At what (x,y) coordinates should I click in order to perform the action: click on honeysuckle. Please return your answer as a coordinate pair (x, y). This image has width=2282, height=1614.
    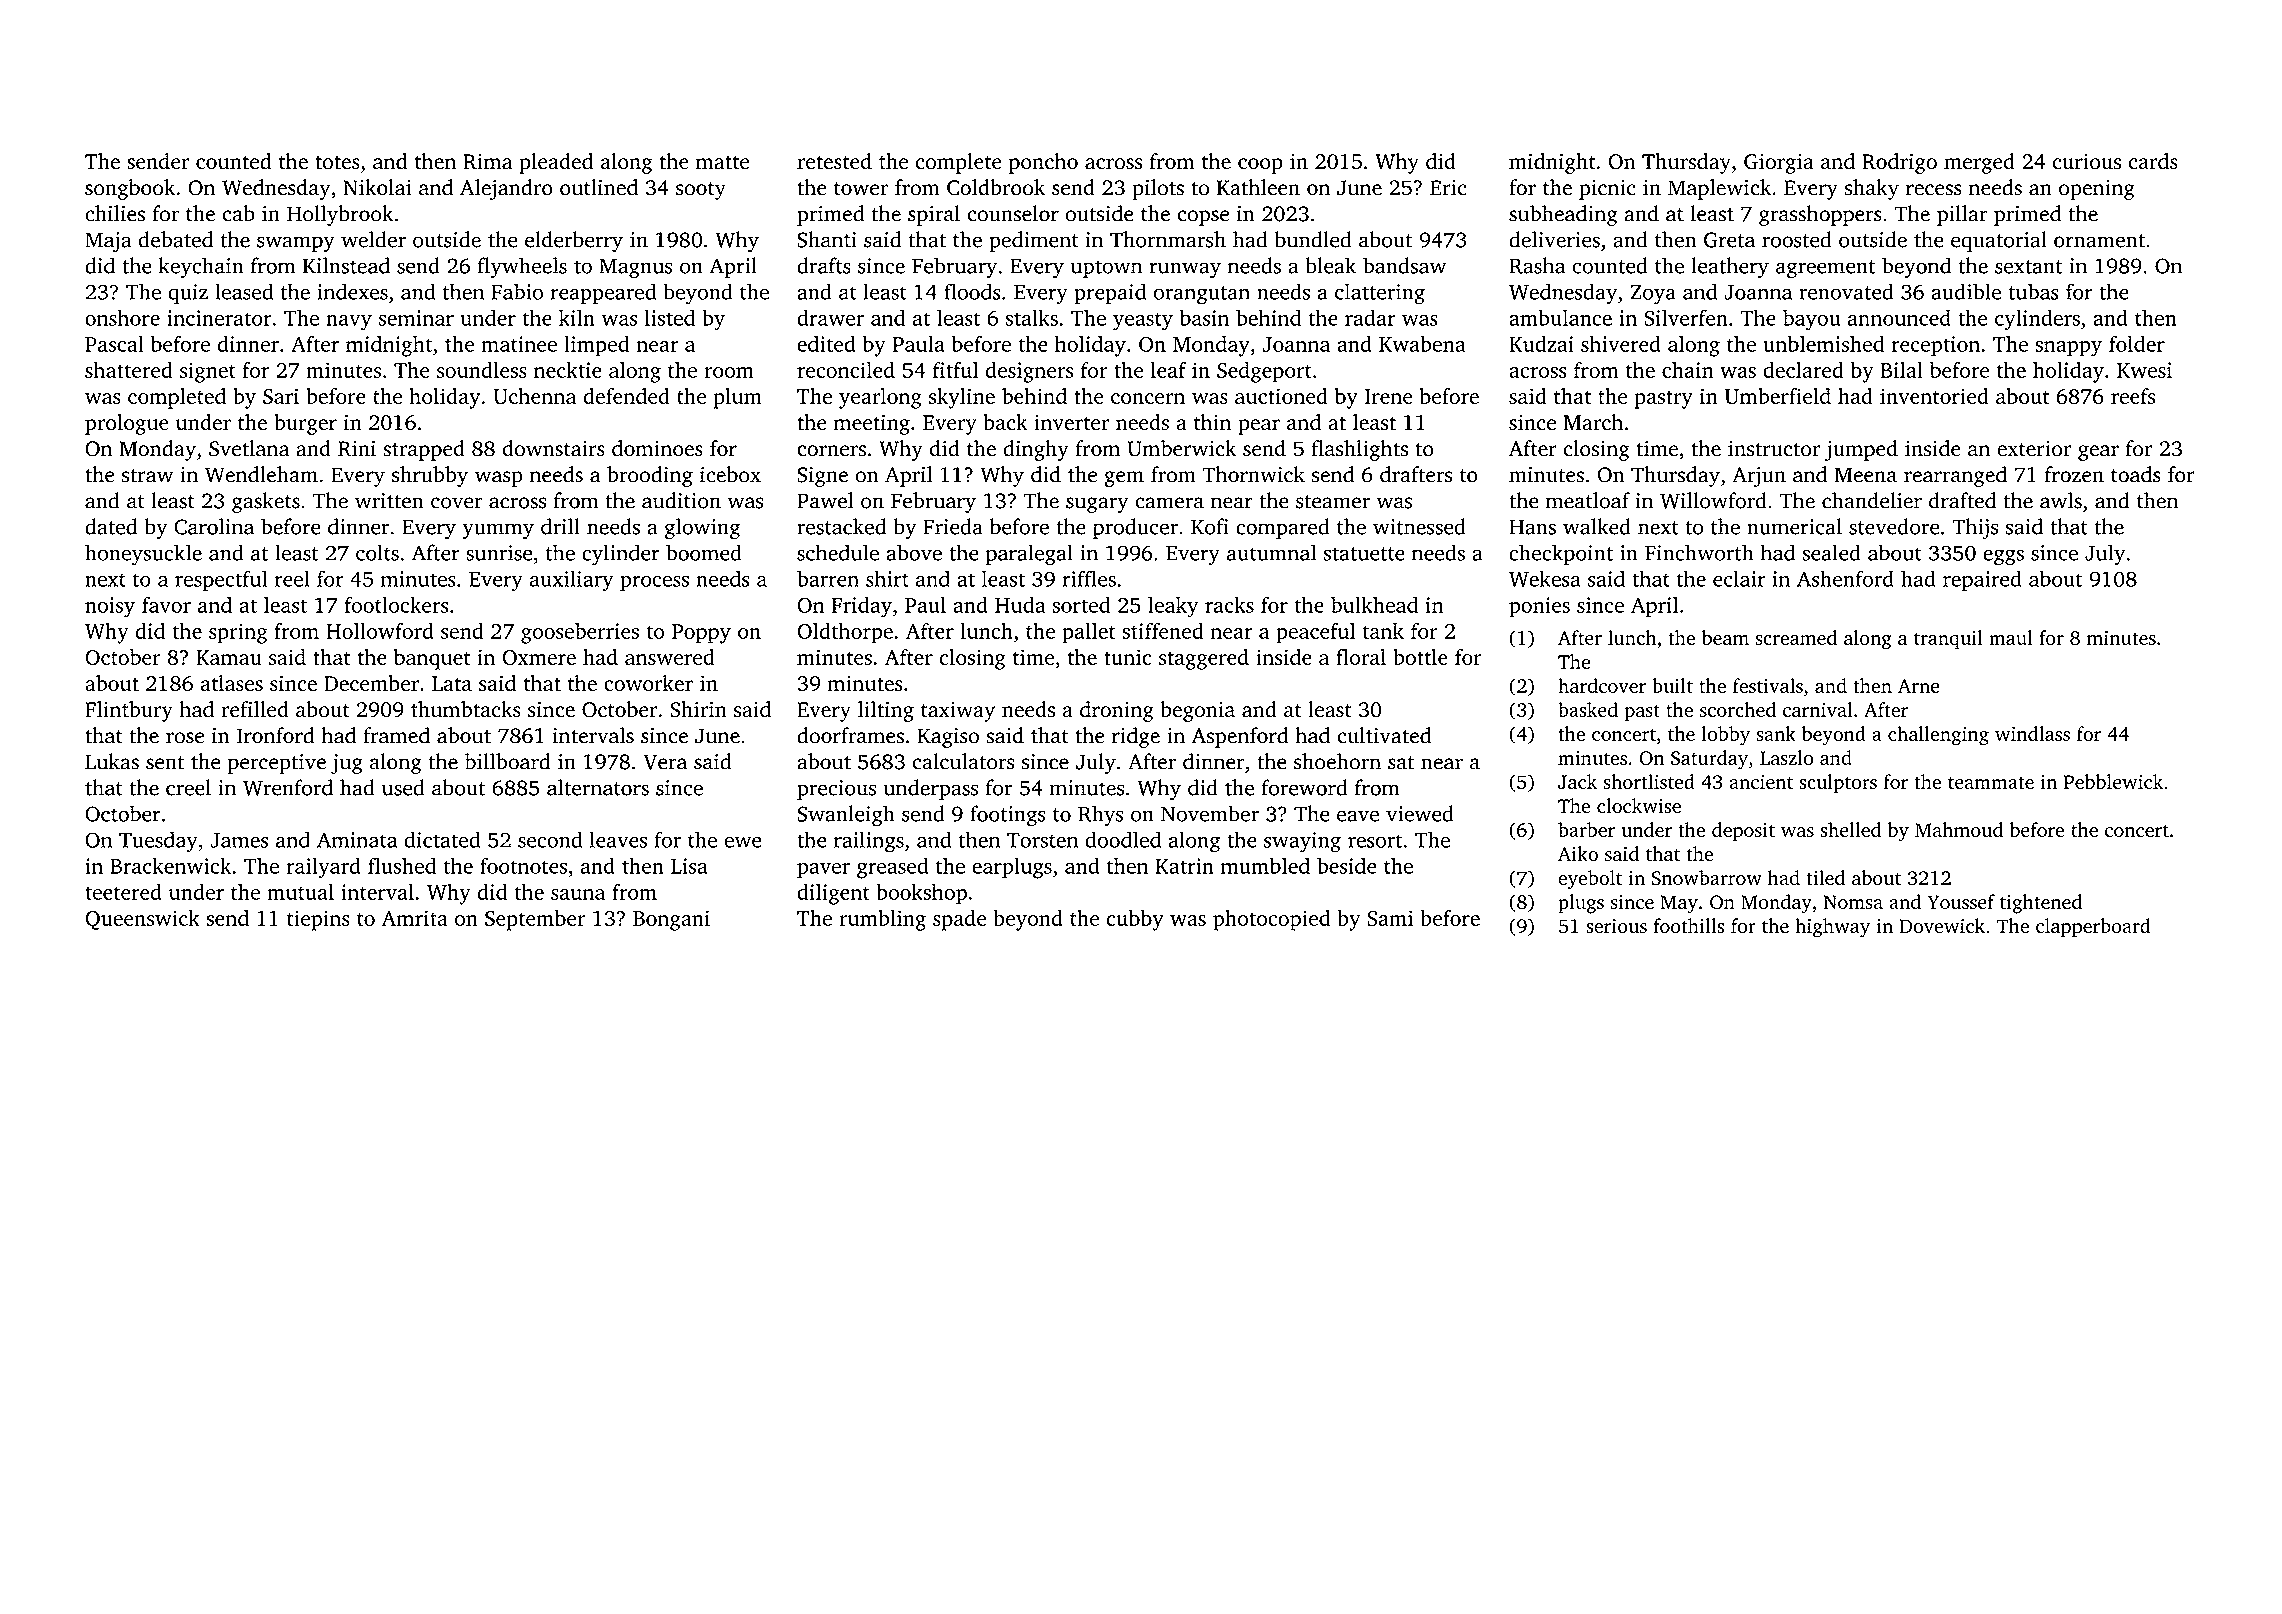
    Looking at the image, I should click on (143, 555).
